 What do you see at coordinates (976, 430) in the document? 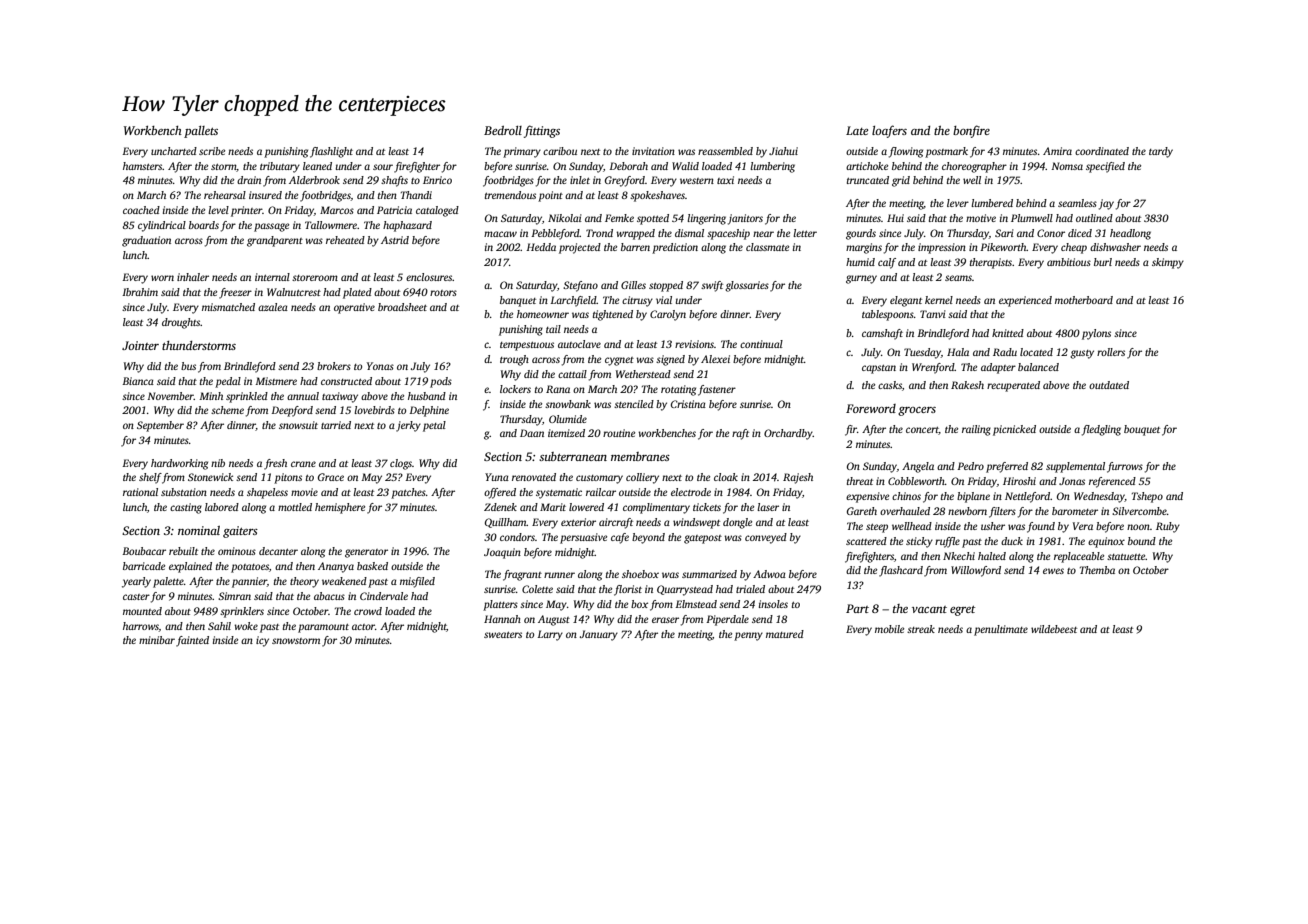
I see `railing` at bounding box center [976, 430].
